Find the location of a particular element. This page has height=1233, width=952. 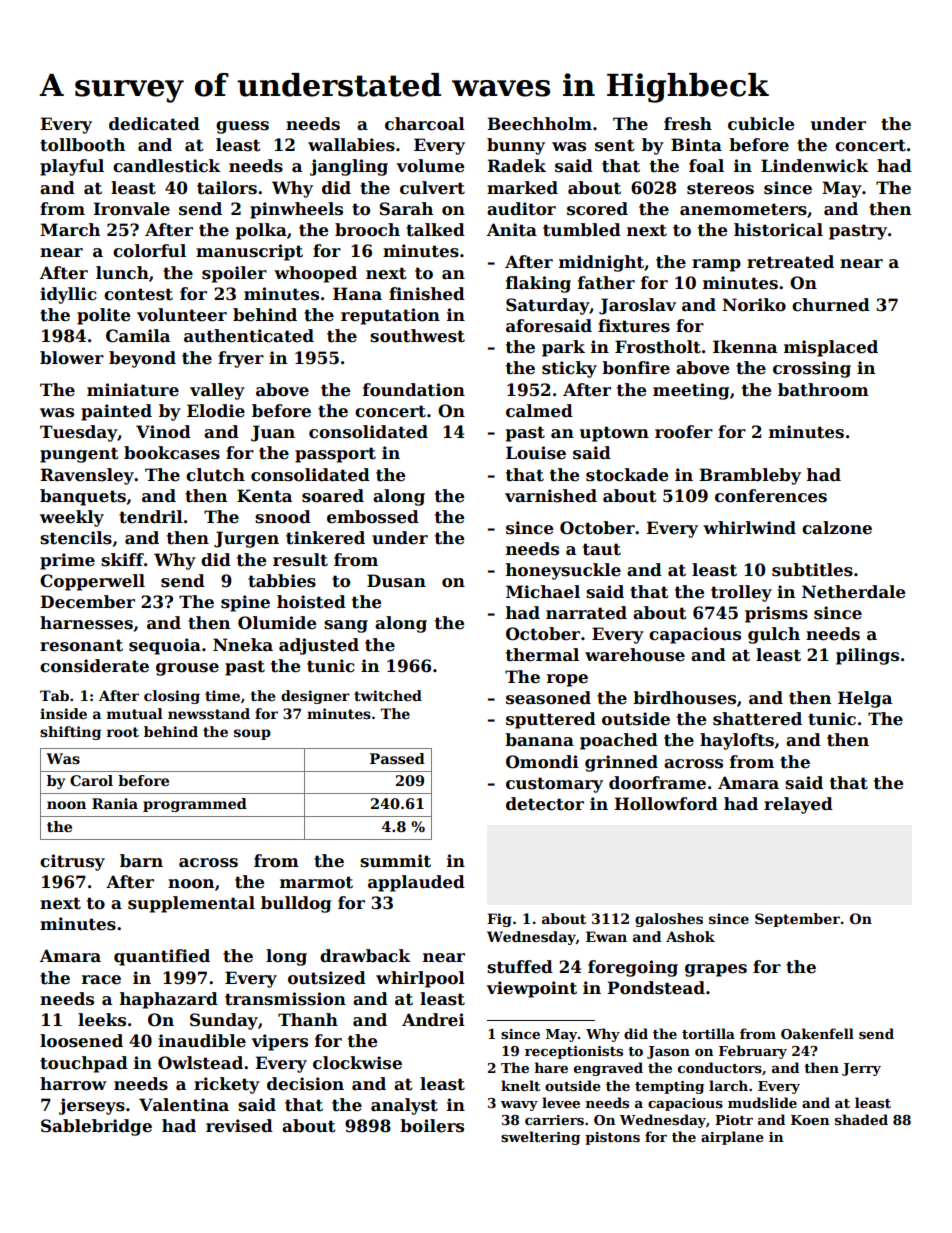

finished is located at coordinates (427, 294).
